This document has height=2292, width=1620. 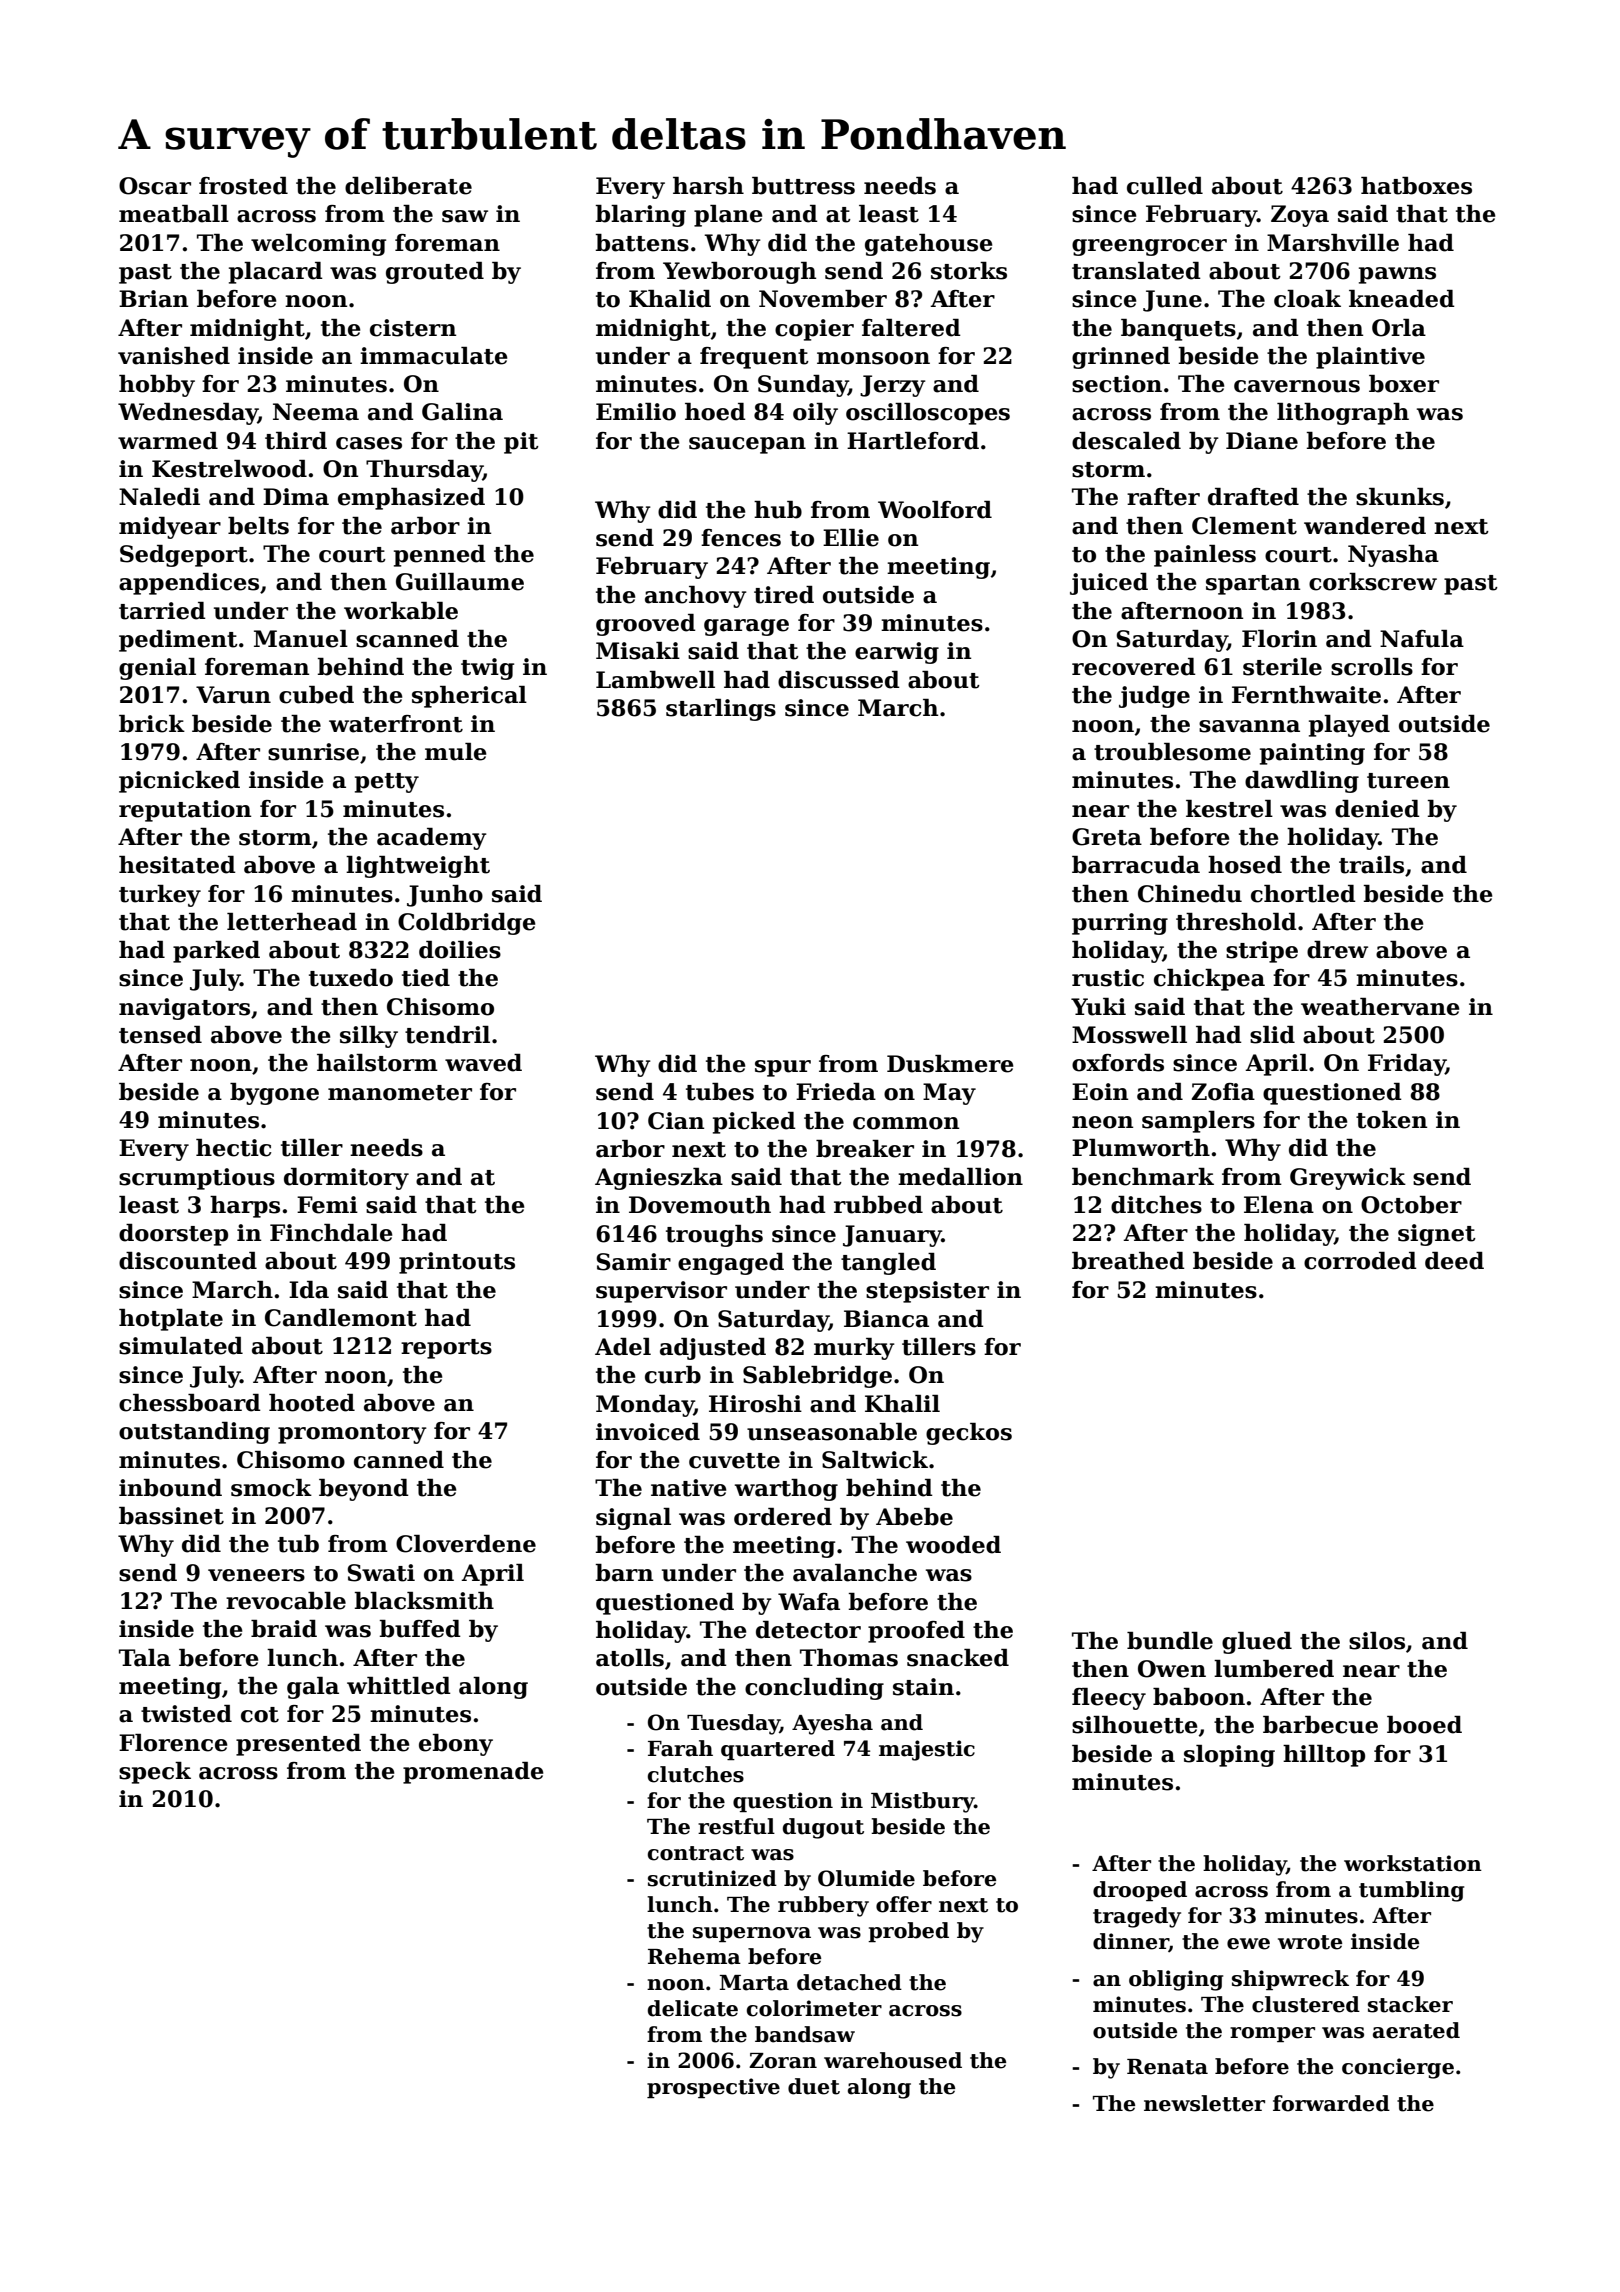 I want to click on supernova, so click(x=752, y=1934).
